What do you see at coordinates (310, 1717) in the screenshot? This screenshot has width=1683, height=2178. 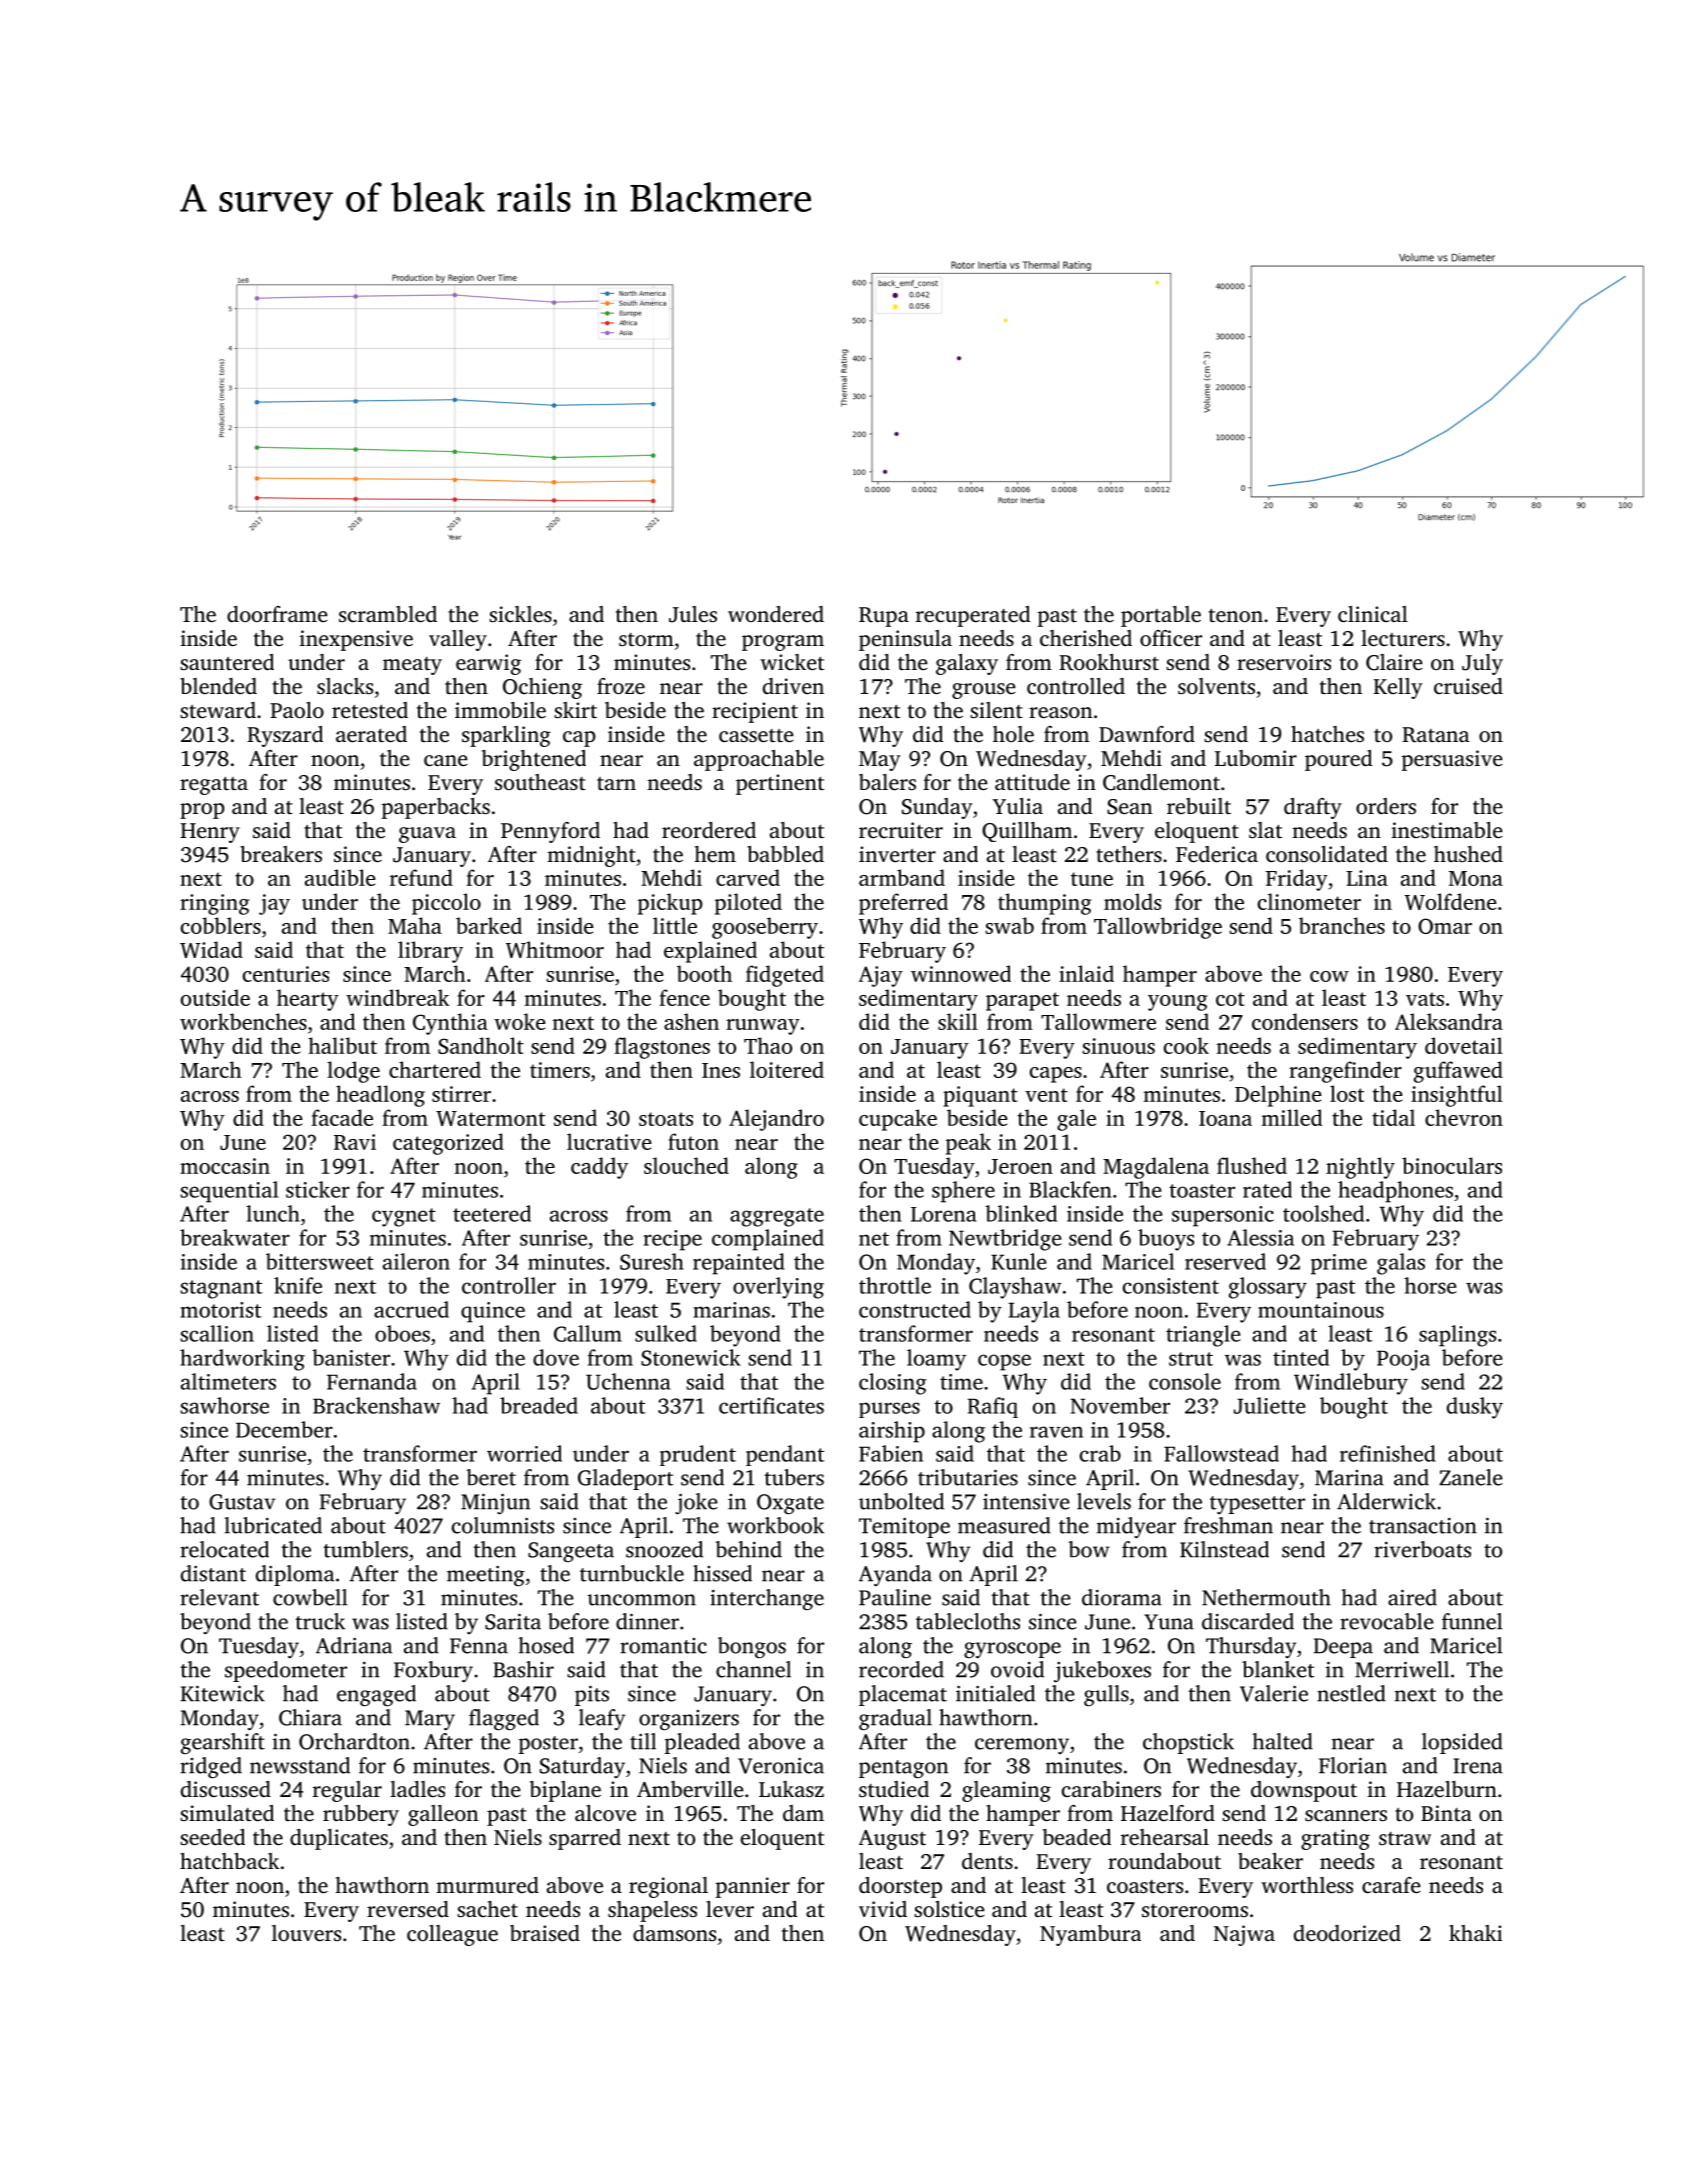 I see `Chiara` at bounding box center [310, 1717].
